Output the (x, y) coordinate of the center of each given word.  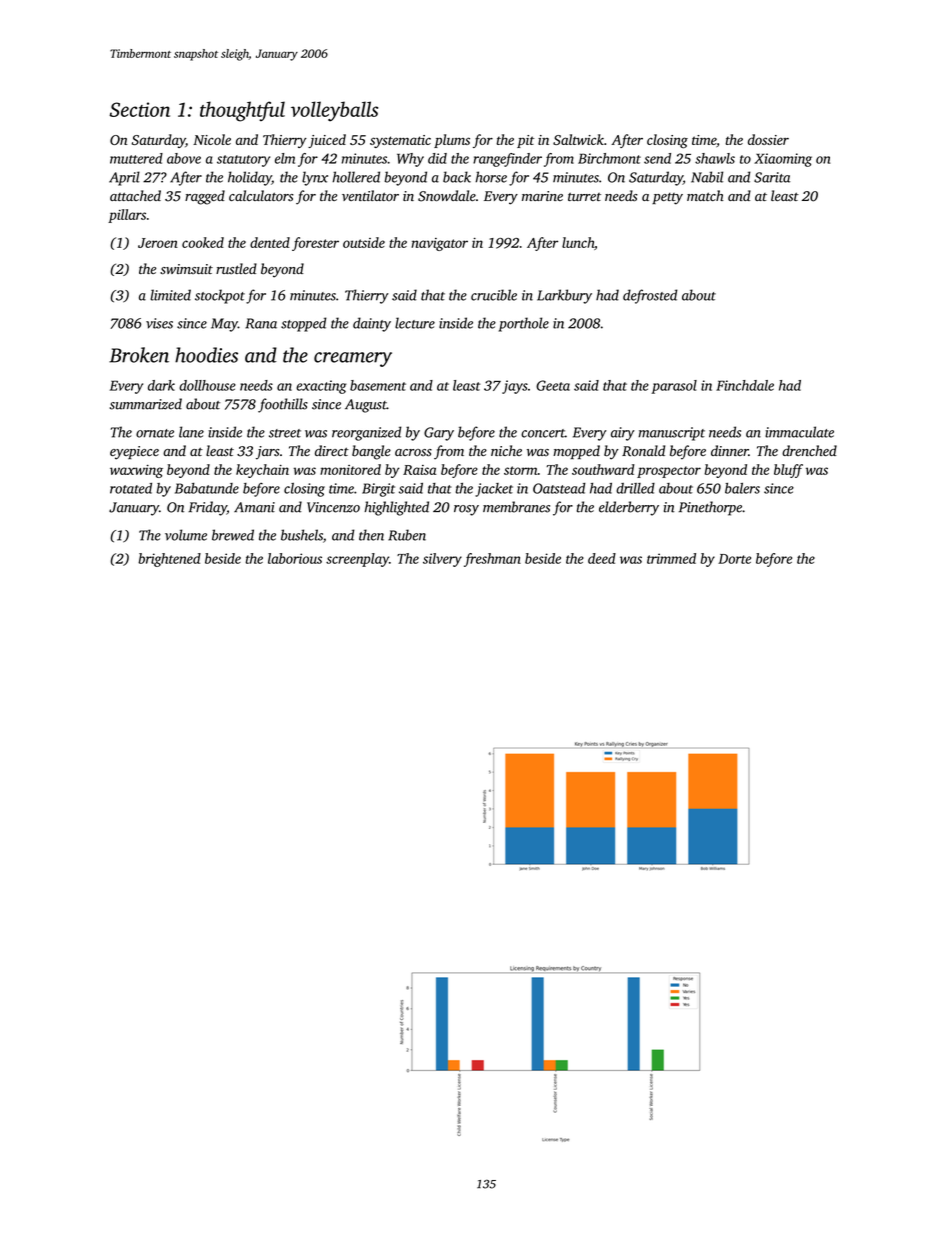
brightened (169, 560)
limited (170, 295)
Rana (261, 323)
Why (410, 160)
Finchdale (745, 385)
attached (135, 195)
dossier (768, 139)
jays (515, 387)
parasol (674, 387)
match (705, 195)
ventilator (370, 195)
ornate (155, 433)
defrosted (650, 296)
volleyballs (334, 111)
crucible (494, 295)
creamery (353, 359)
